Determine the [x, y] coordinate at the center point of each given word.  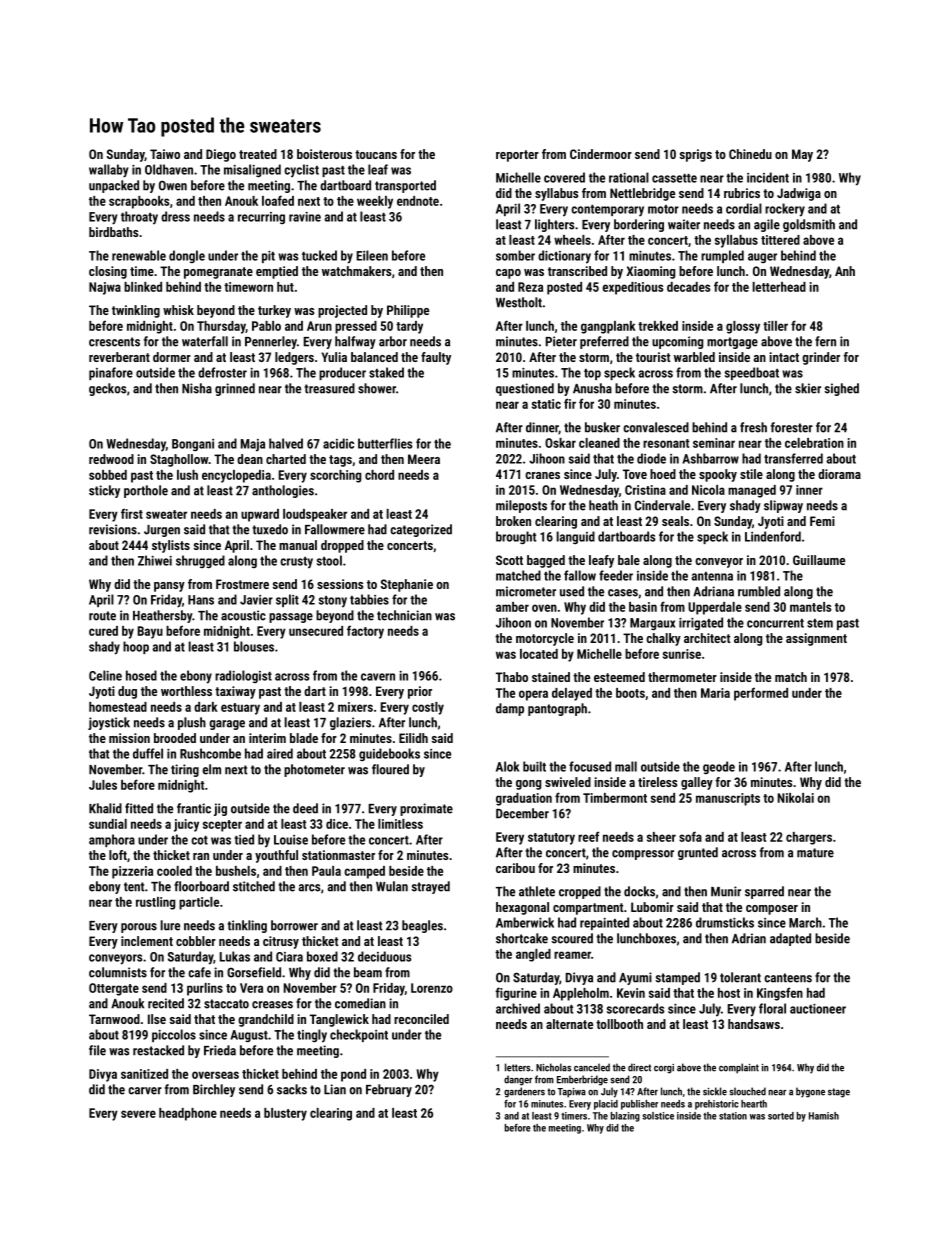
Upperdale [715, 608]
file [97, 1050]
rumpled [722, 256]
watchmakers [356, 271]
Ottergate [114, 989]
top [592, 374]
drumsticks [725, 922]
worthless [186, 691]
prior [420, 692]
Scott [509, 560]
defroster [222, 372]
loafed [278, 200]
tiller [775, 326]
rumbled [759, 591]
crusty [296, 563]
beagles [422, 926]
